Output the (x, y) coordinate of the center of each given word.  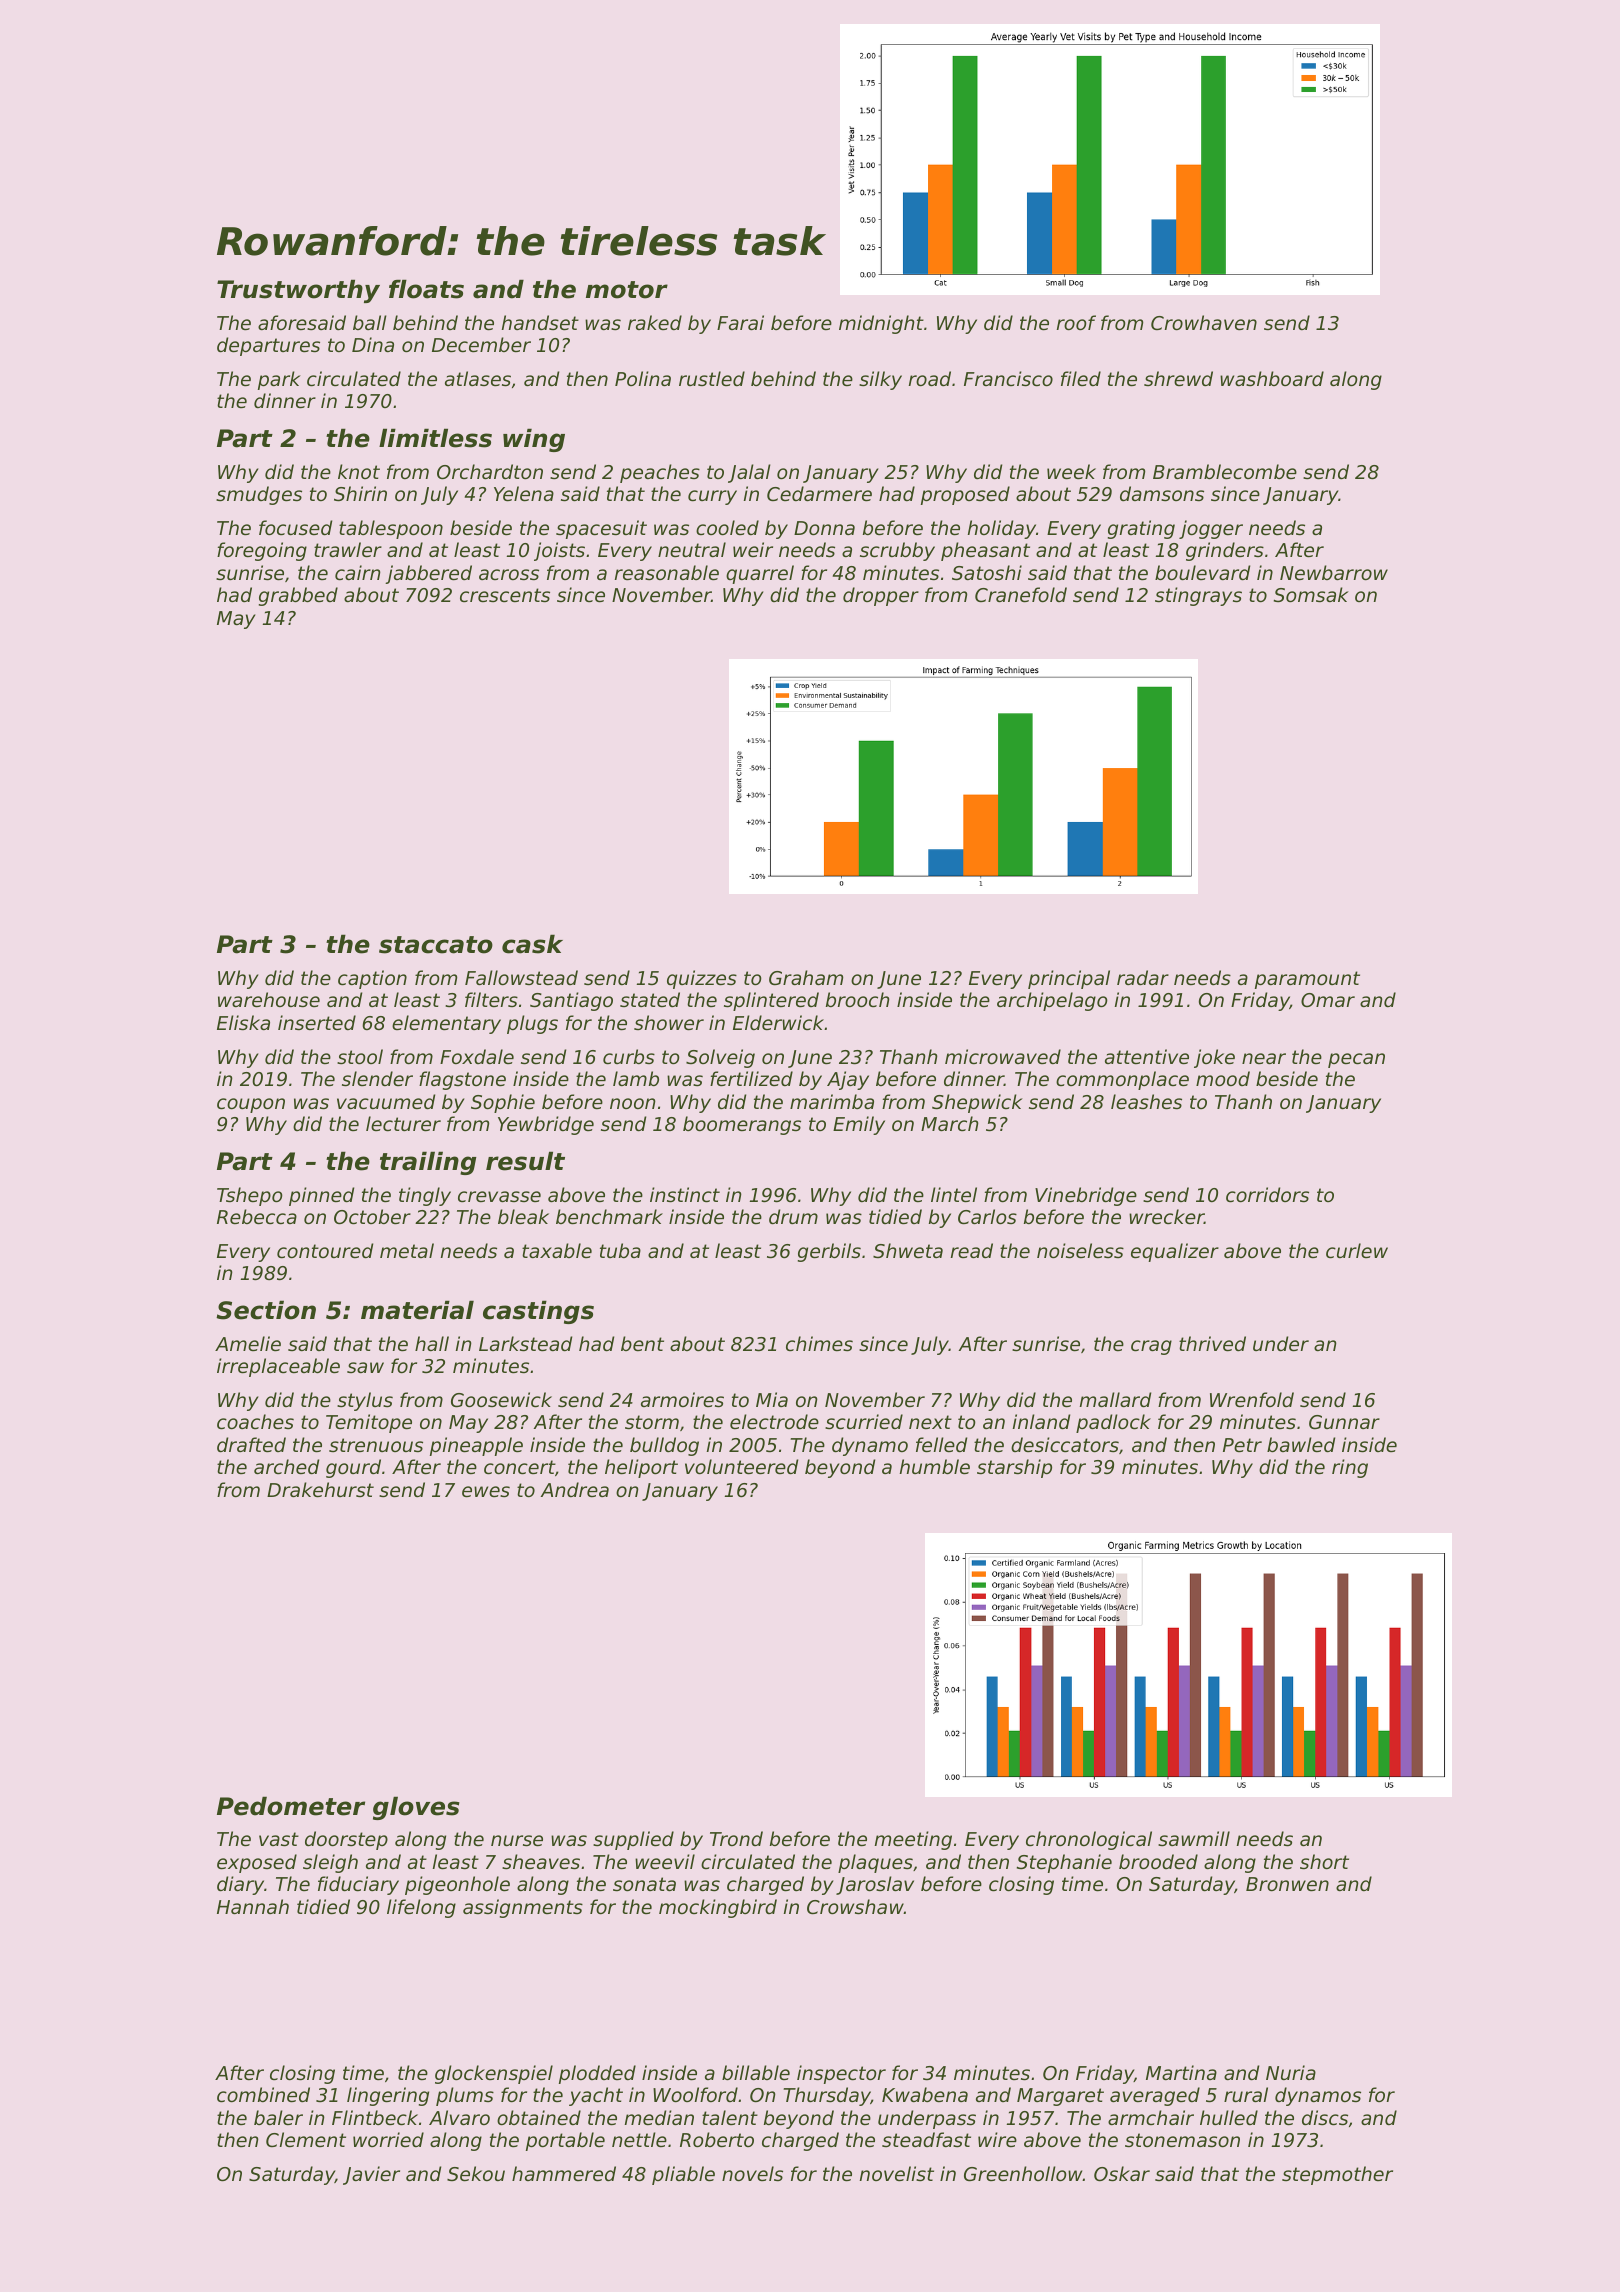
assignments (523, 1908)
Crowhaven (1204, 322)
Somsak (1311, 594)
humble (935, 1466)
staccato (436, 945)
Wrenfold (1252, 1399)
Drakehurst (320, 1490)
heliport (641, 1468)
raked (655, 322)
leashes (1146, 1101)
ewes (486, 1492)
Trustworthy (298, 291)
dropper (881, 596)
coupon (251, 1105)
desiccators (1065, 1445)
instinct (685, 1195)
